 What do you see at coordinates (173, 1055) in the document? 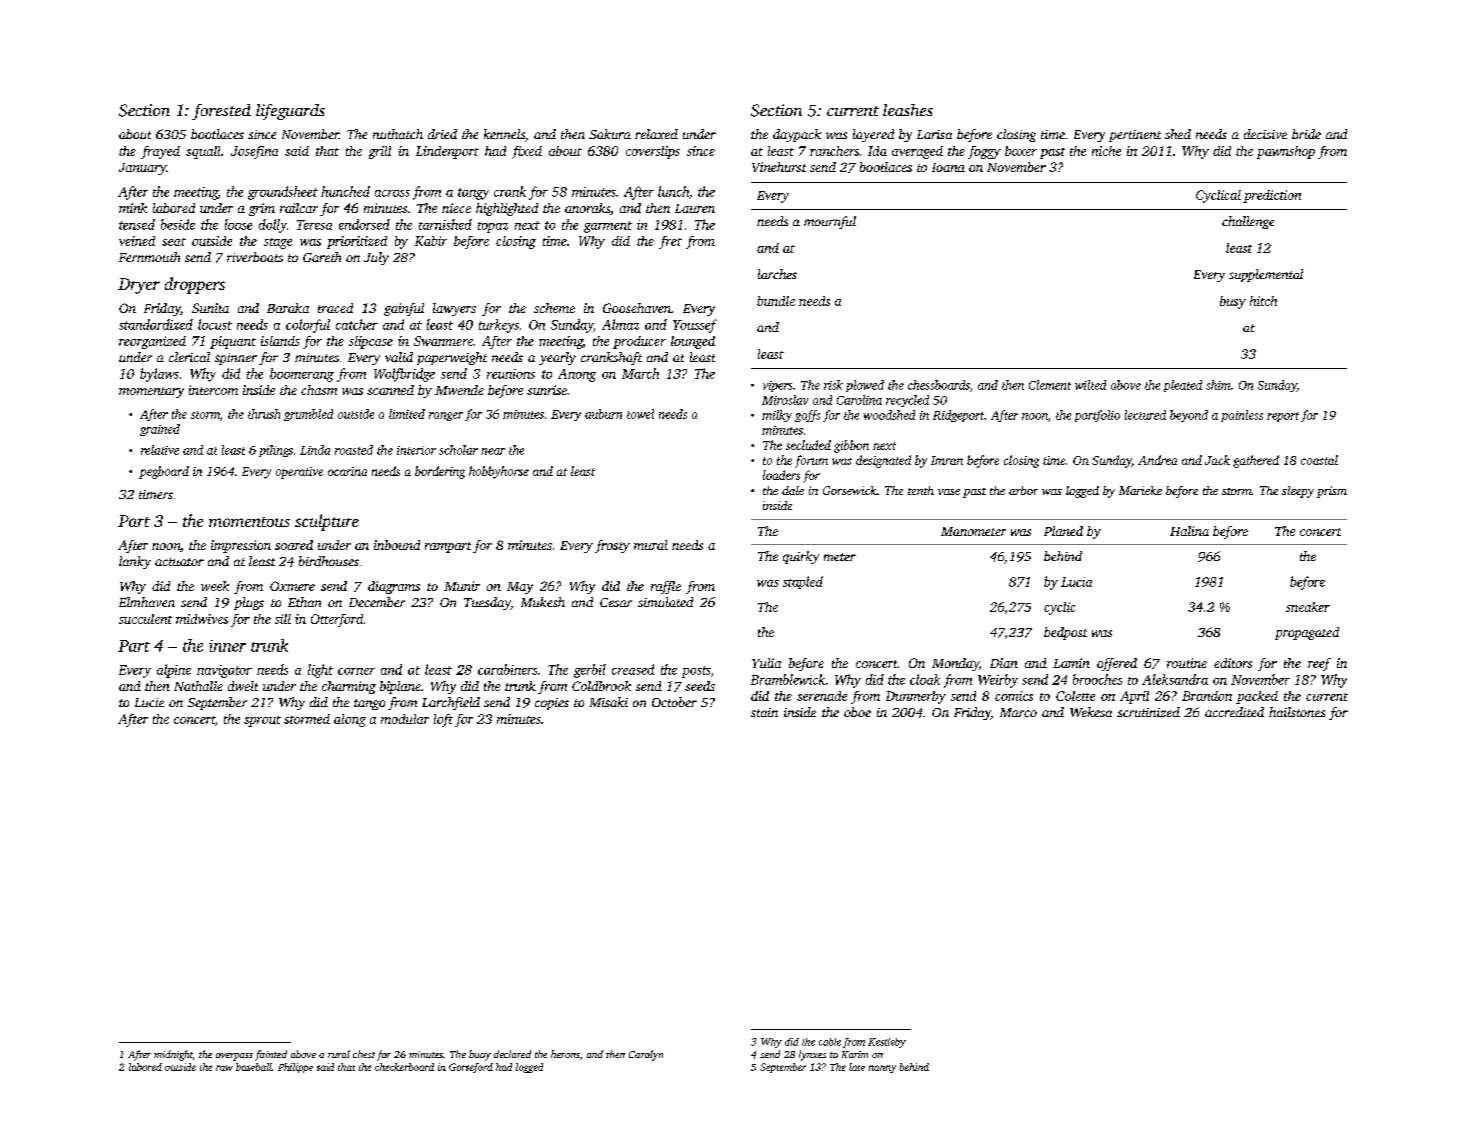
I see `midnight` at bounding box center [173, 1055].
